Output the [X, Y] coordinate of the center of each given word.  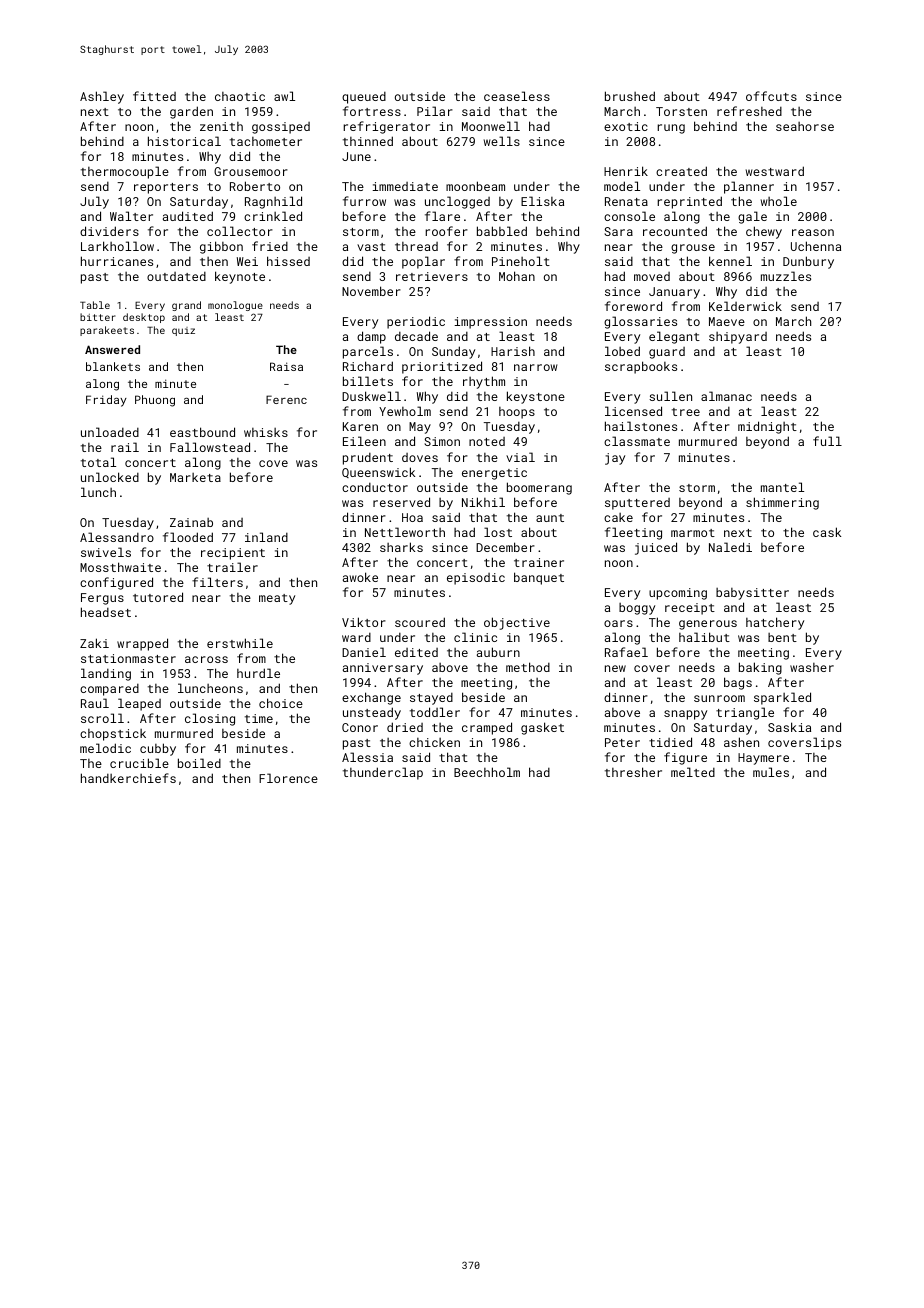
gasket [542, 728]
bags [738, 683]
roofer [446, 231]
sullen [670, 396]
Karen [360, 426]
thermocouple [125, 172]
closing [210, 719]
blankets [113, 366]
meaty [277, 599]
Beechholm [487, 772]
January [674, 293]
